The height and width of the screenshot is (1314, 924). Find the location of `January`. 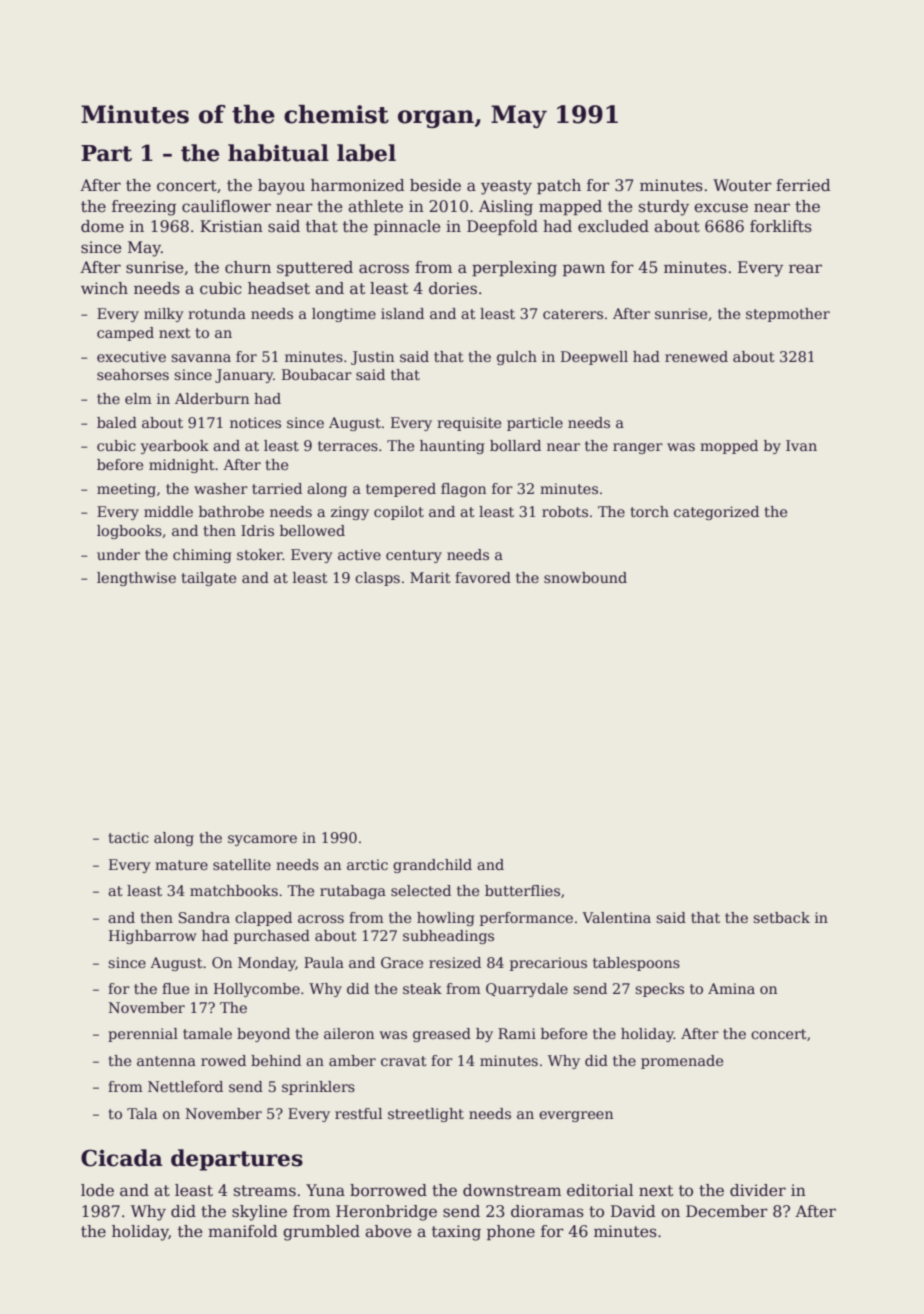

January is located at coordinates (244, 376).
